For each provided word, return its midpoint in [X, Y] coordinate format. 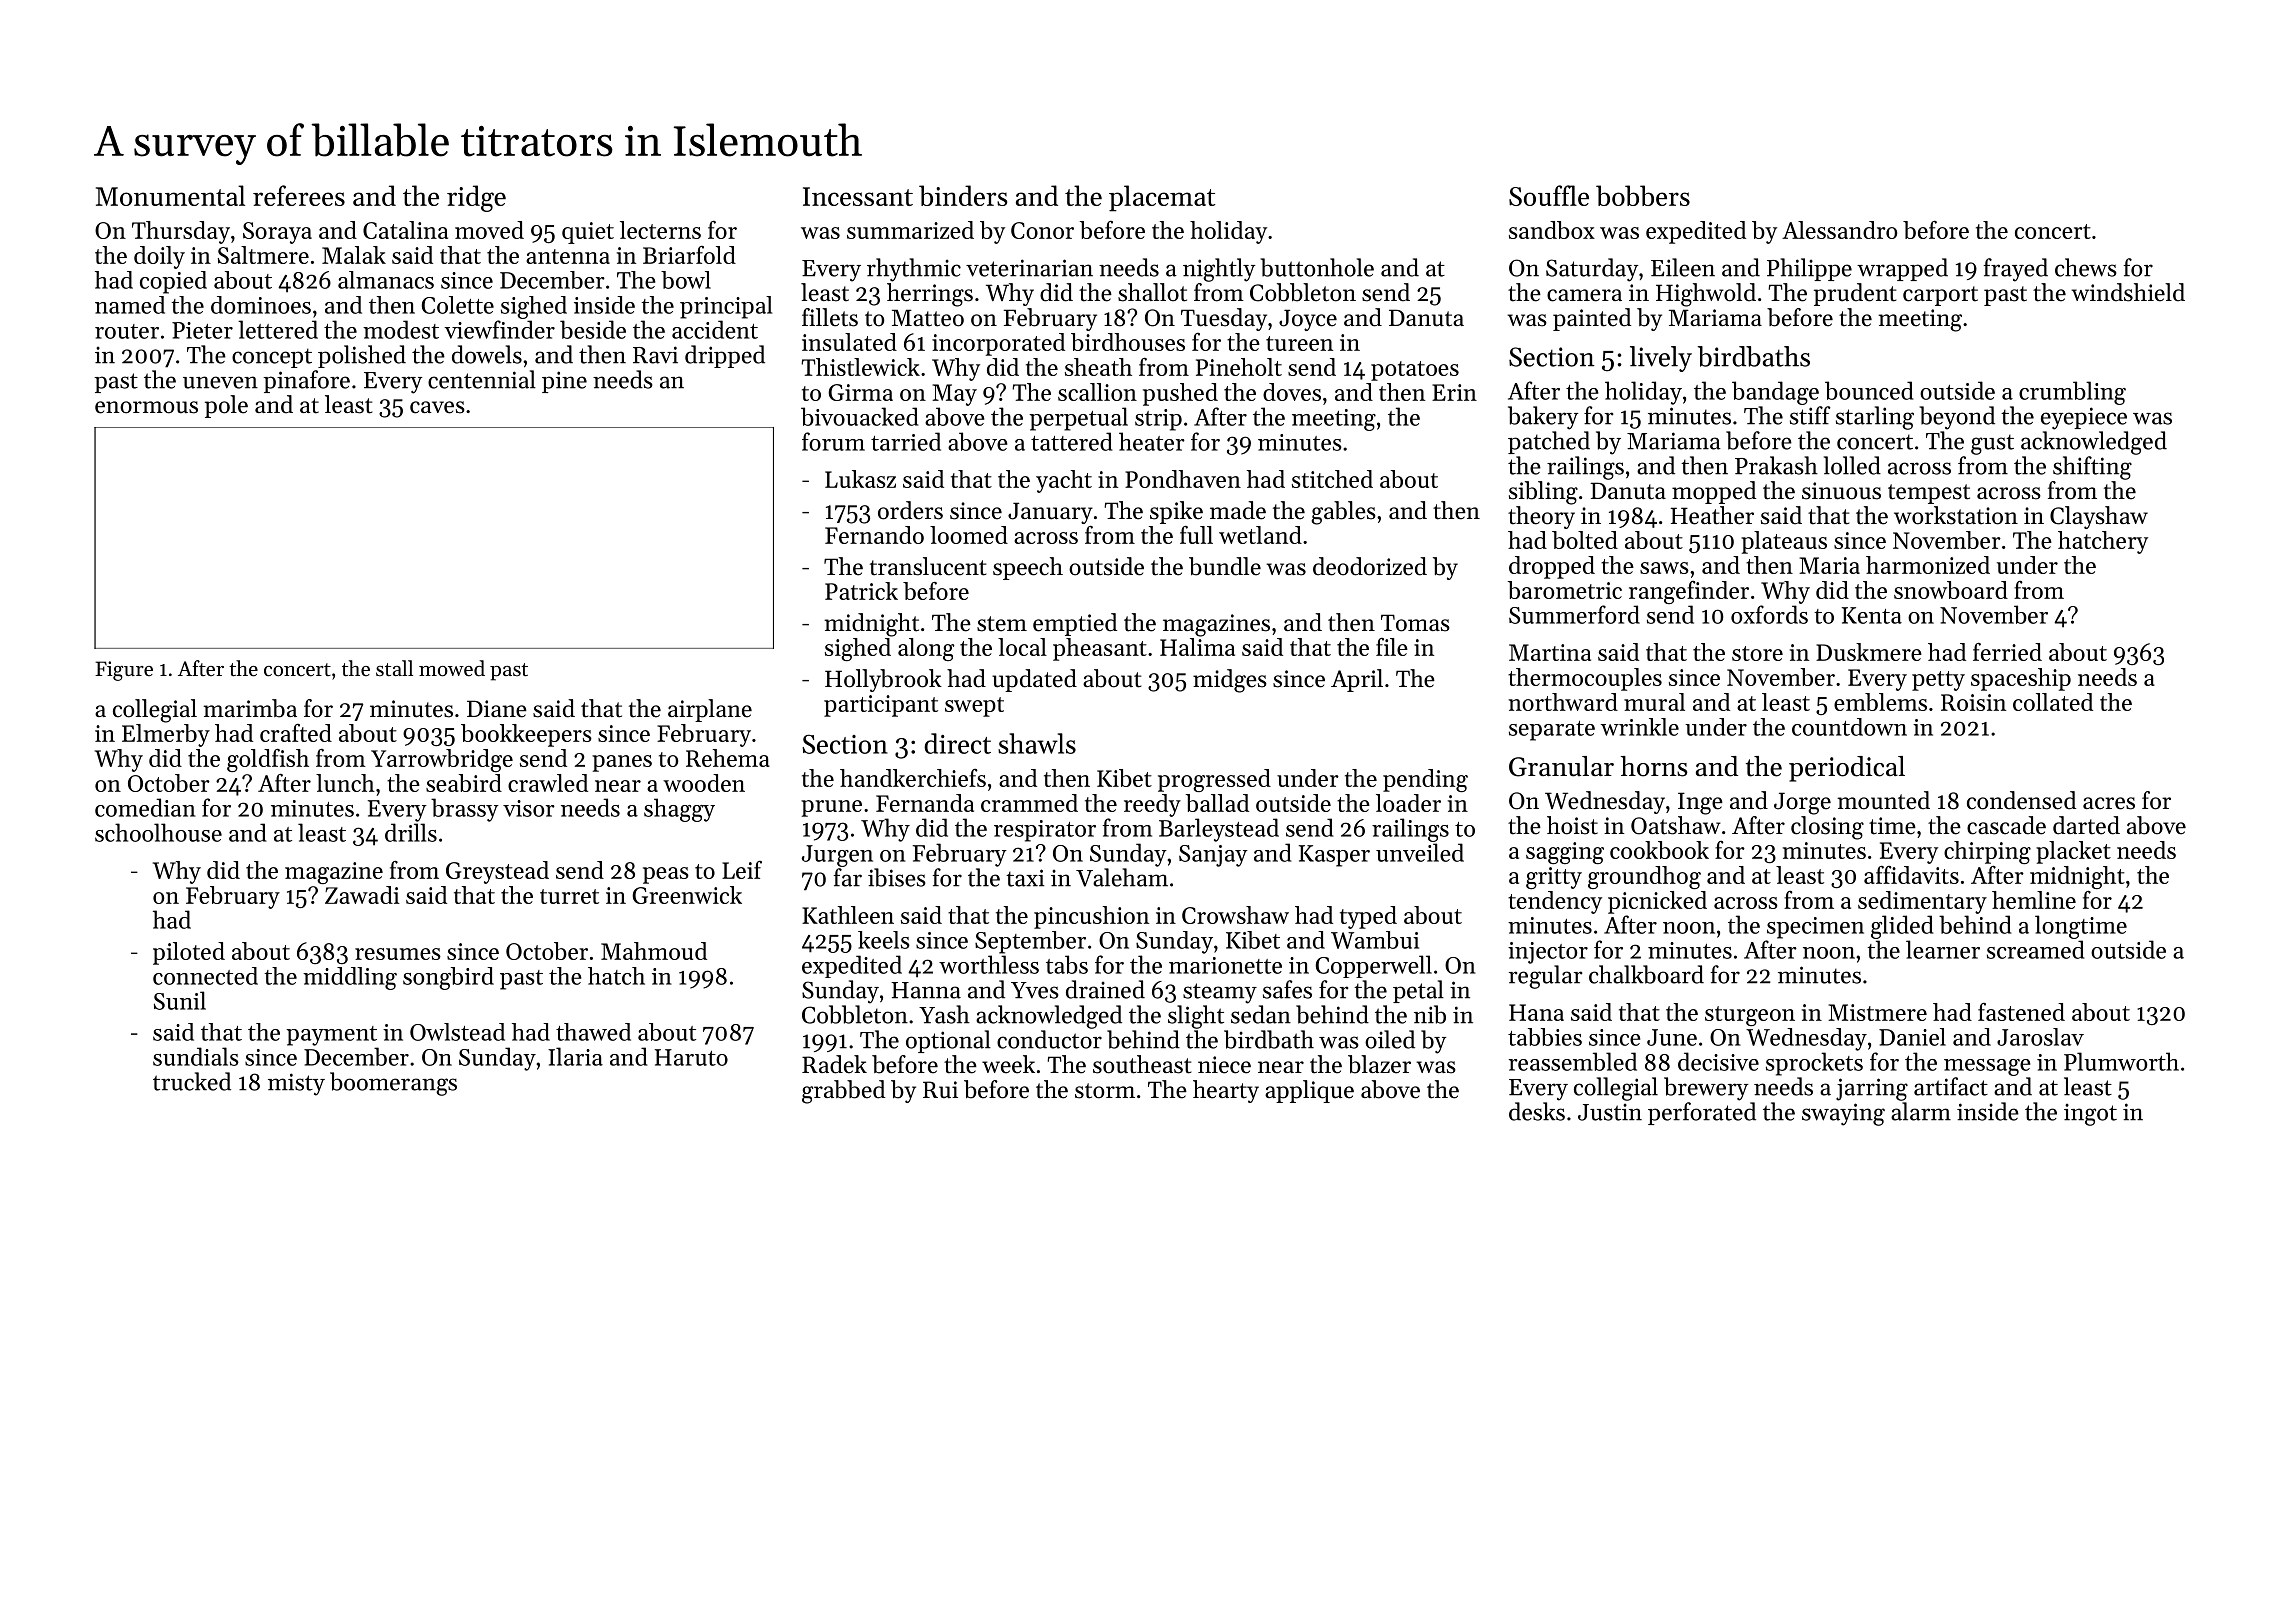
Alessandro [1839, 230]
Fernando [874, 535]
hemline [2034, 900]
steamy [1220, 993]
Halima [1197, 647]
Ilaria [575, 1056]
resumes [398, 954]
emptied [1075, 624]
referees [299, 195]
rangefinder [1689, 592]
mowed [452, 668]
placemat [1162, 198]
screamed [2035, 949]
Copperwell [1374, 966]
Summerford [1574, 614]
